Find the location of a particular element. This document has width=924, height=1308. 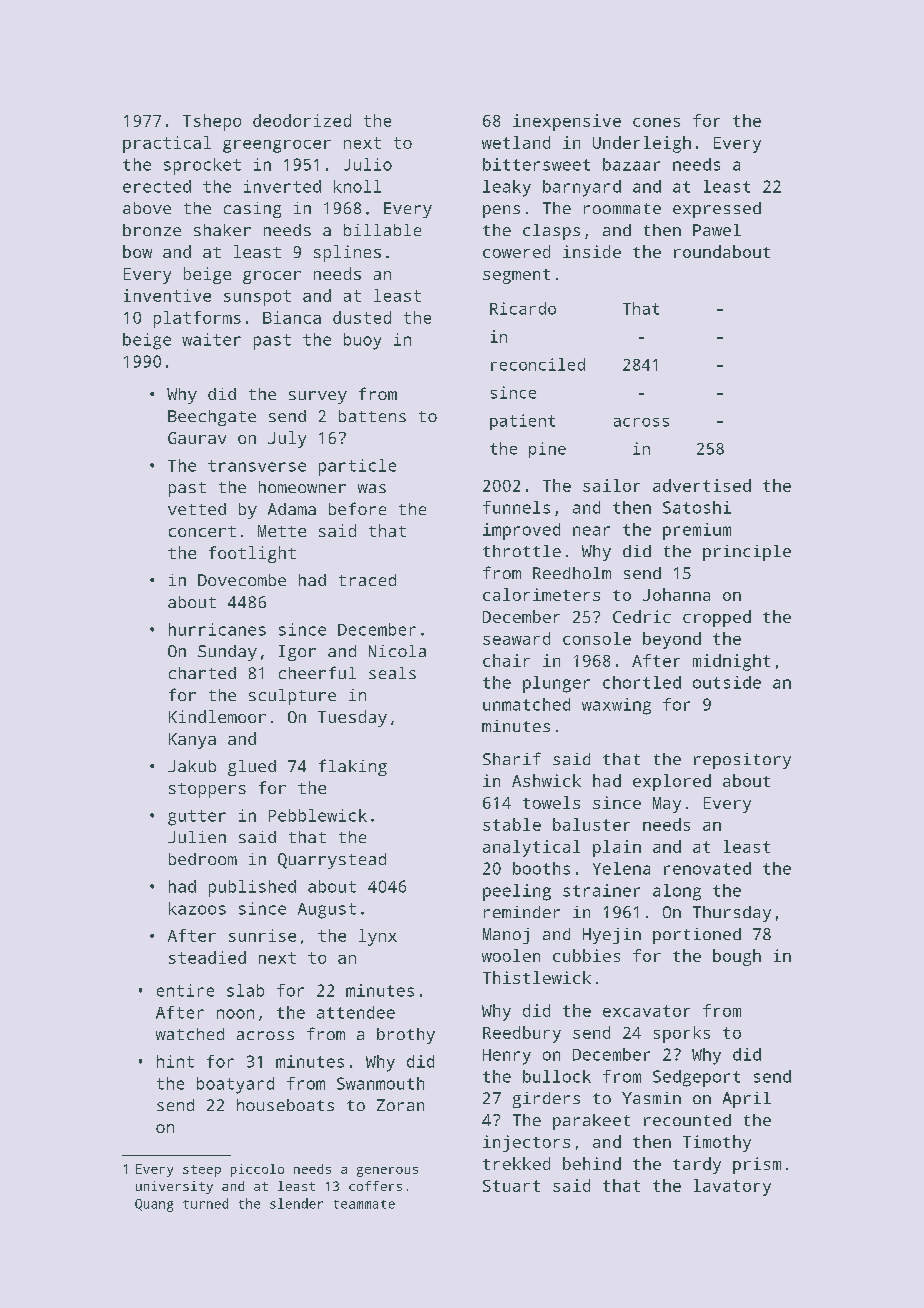

before is located at coordinates (357, 508).
